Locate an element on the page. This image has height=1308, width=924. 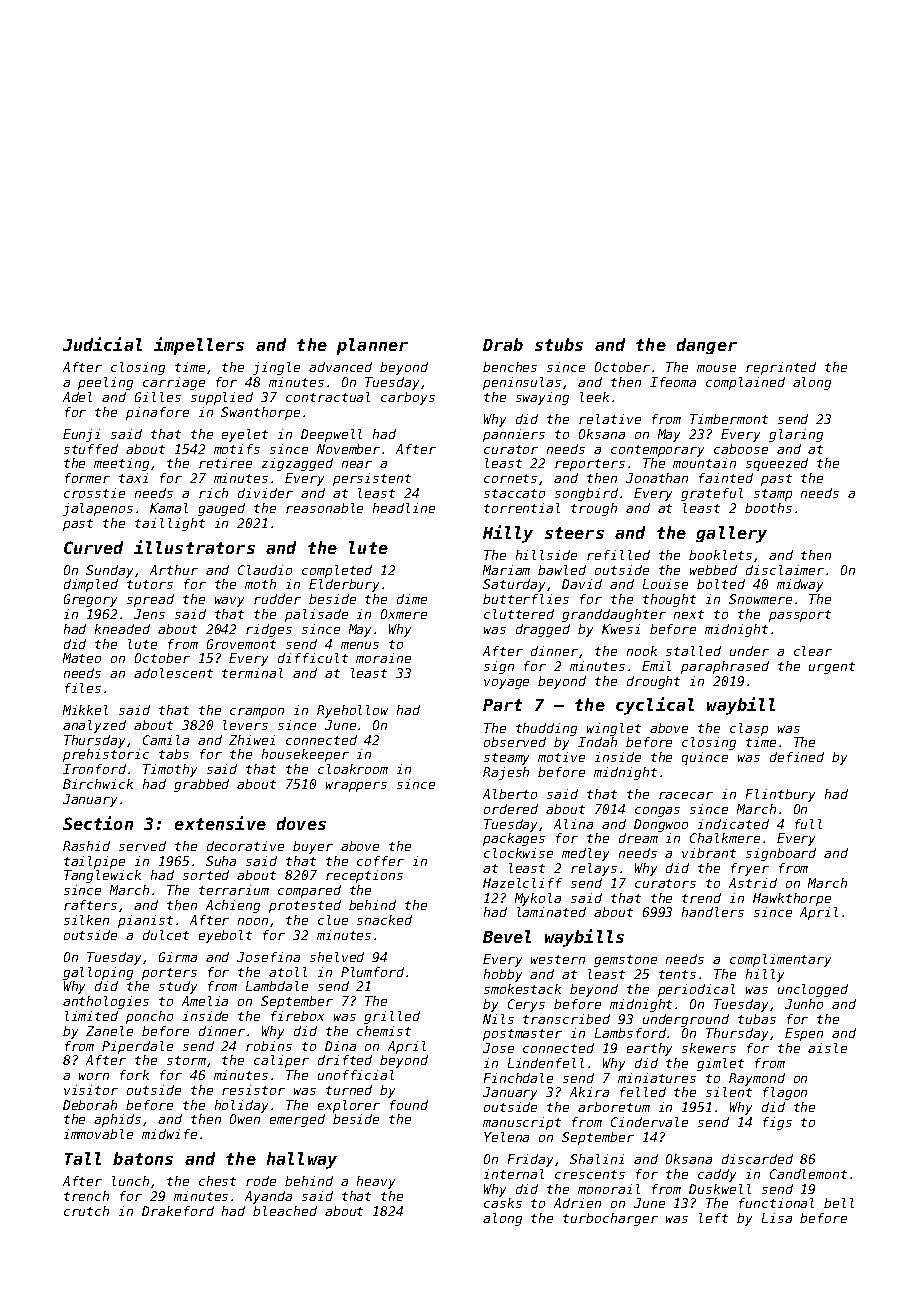
Hawkthorpe is located at coordinates (792, 899).
